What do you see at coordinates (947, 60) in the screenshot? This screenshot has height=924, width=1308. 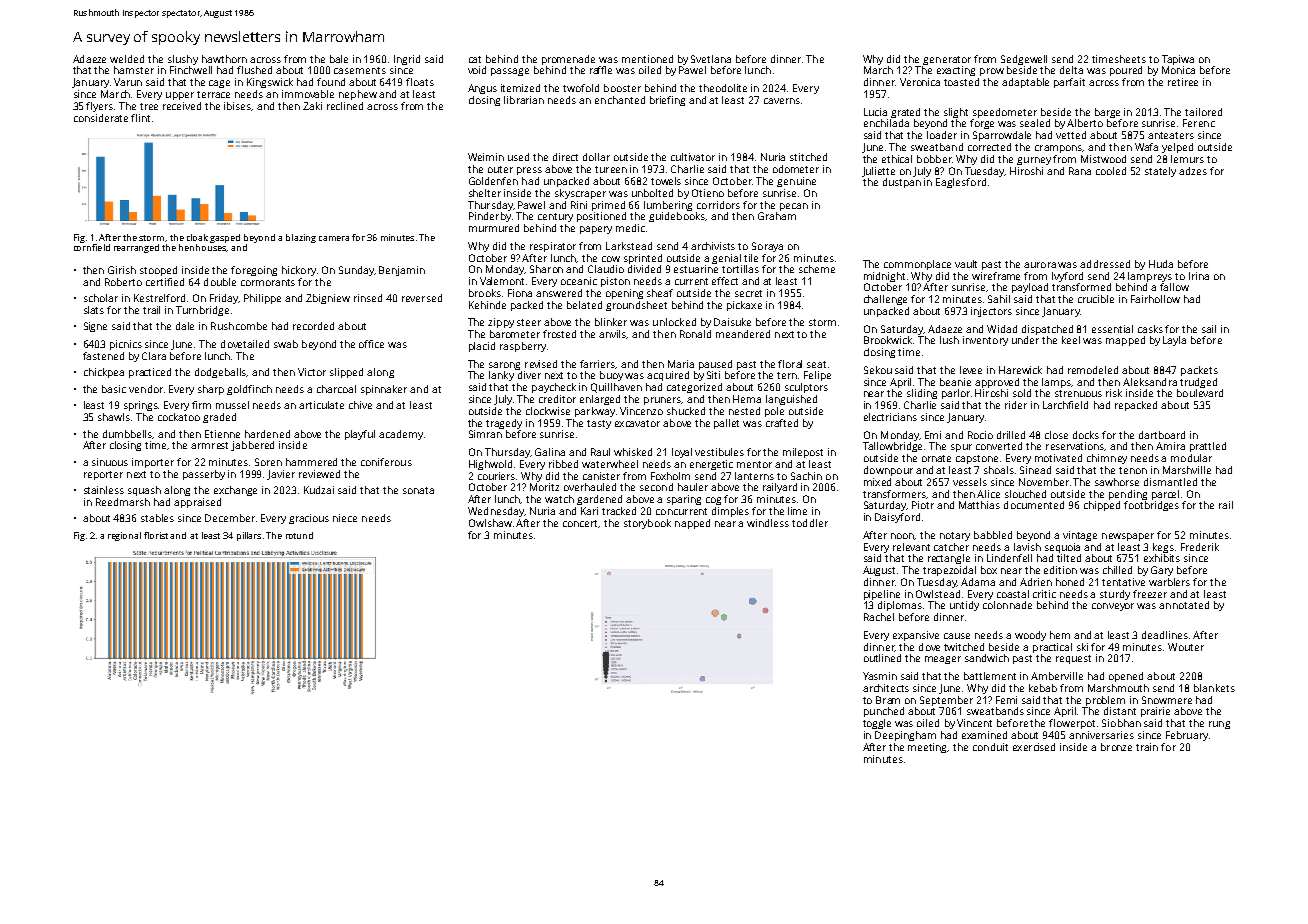 I see `generator` at bounding box center [947, 60].
